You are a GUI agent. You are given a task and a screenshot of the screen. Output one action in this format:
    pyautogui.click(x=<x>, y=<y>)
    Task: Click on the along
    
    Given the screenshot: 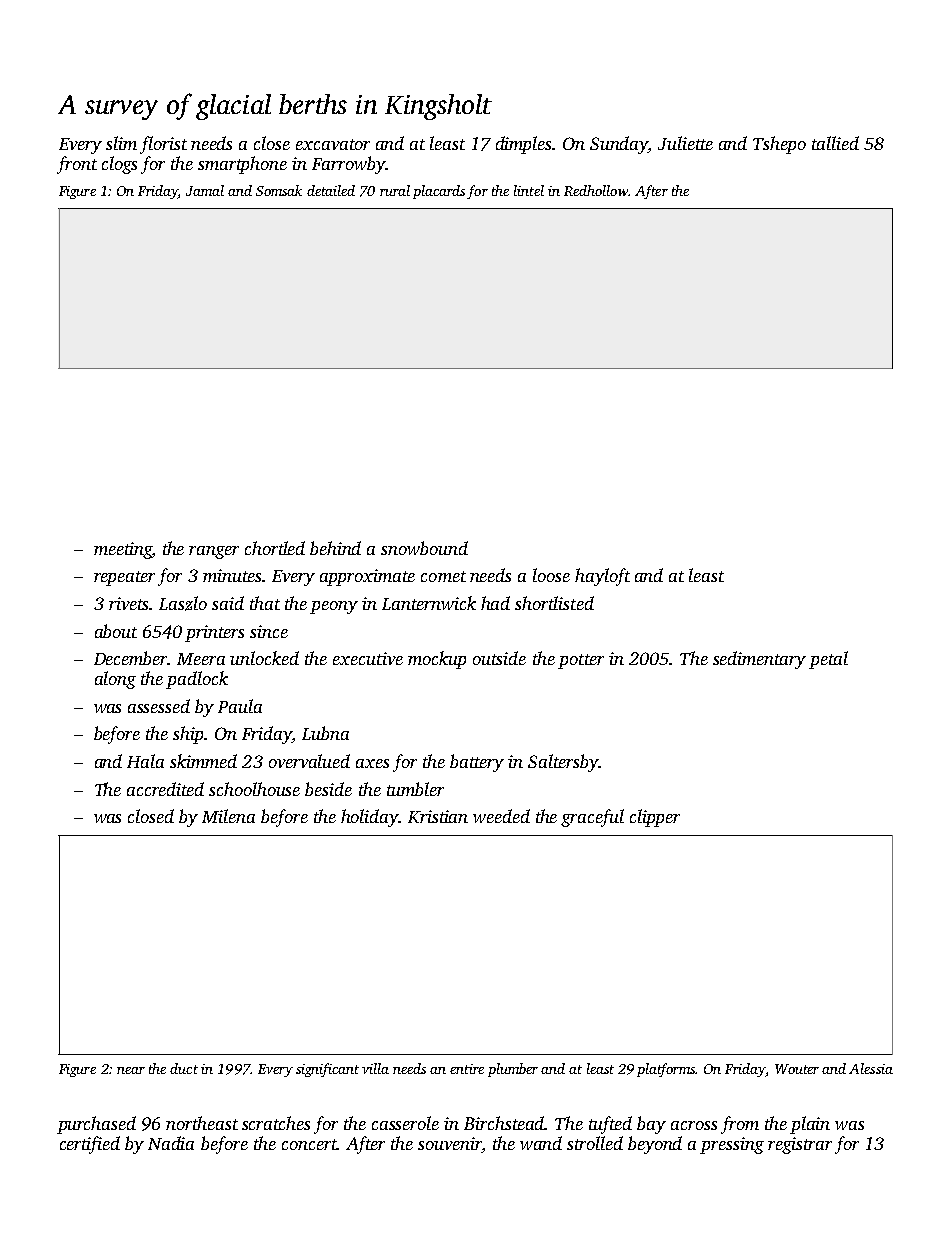 What is the action you would take?
    pyautogui.click(x=115, y=680)
